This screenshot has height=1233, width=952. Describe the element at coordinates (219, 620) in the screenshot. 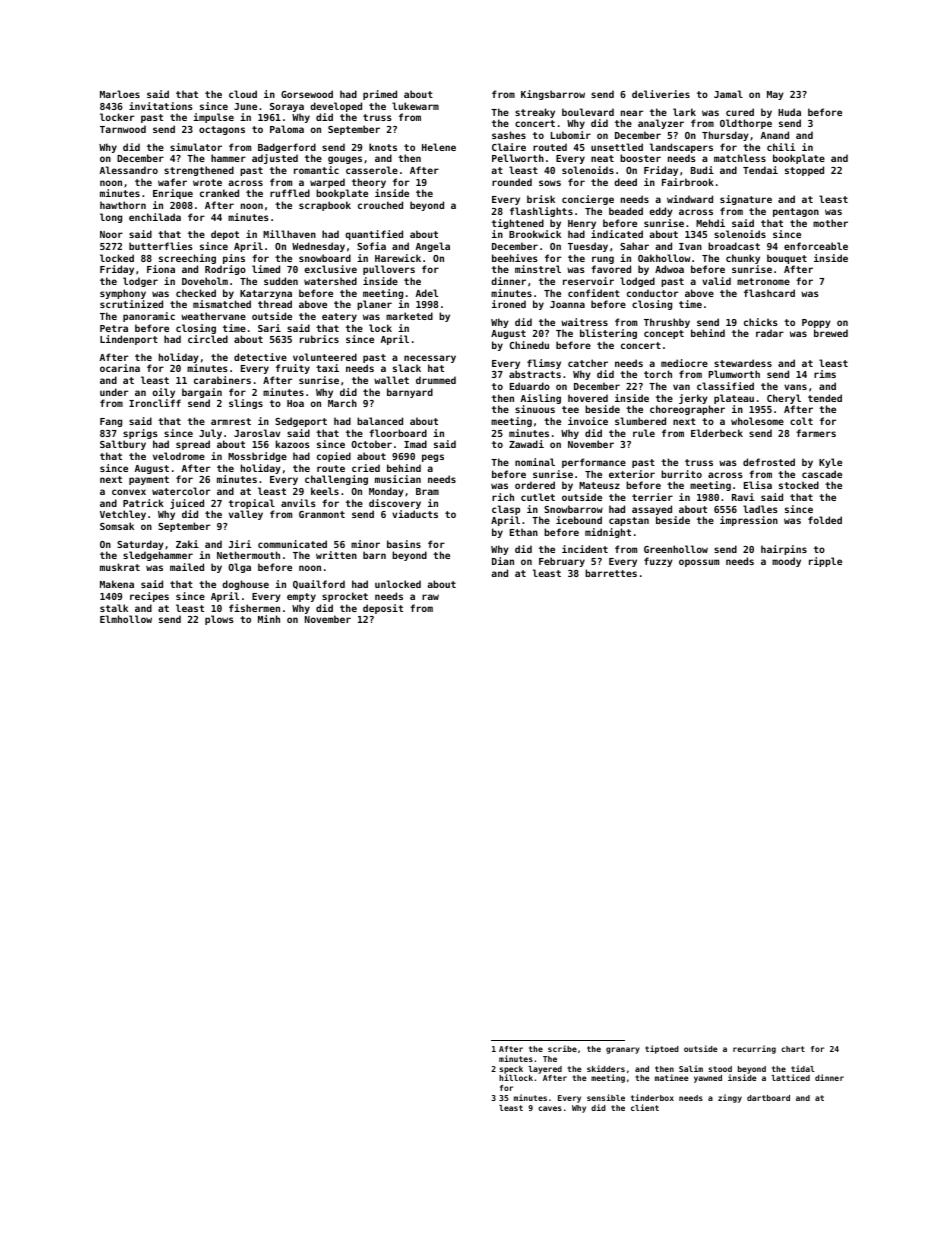

I see `plows` at that location.
